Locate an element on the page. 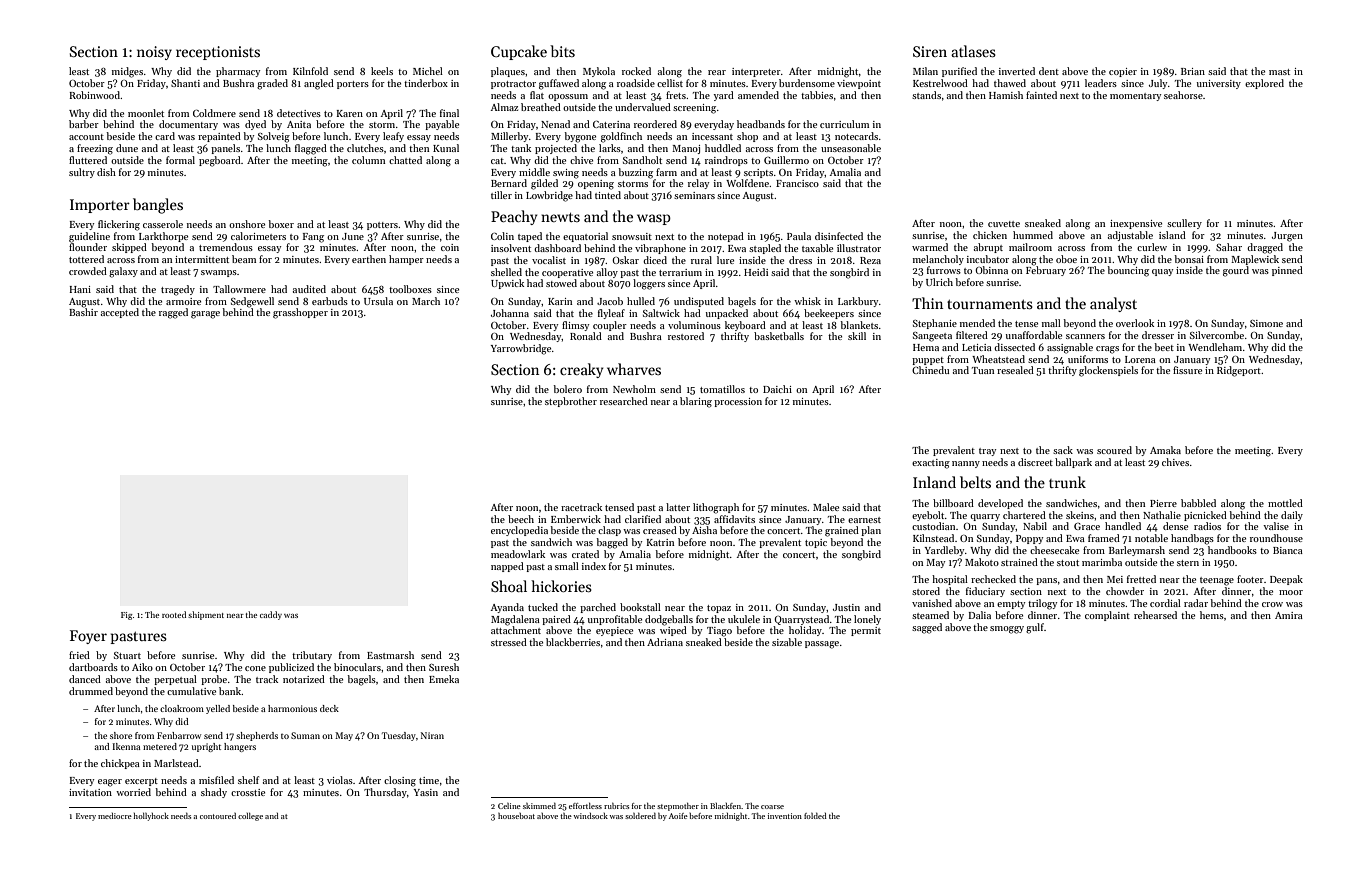 The image size is (1372, 887). tucked is located at coordinates (543, 607).
